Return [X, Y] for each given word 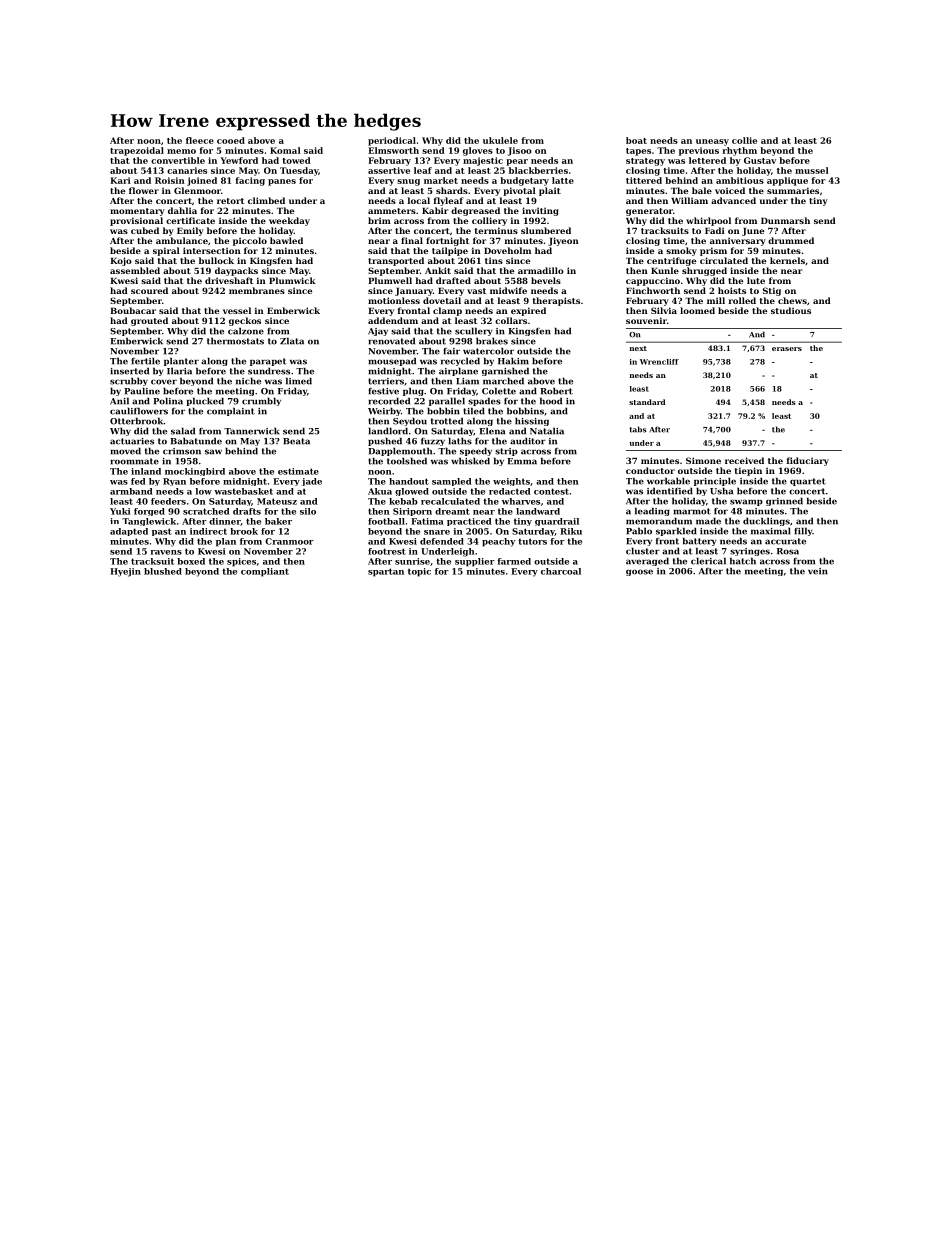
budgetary [524, 181]
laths [460, 441]
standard [647, 402]
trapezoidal [137, 151]
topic [419, 572]
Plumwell [390, 280]
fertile [145, 361]
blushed [163, 571]
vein [818, 571]
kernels [787, 260]
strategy [645, 162]
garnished [505, 371]
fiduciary [808, 461]
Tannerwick [252, 431]
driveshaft [229, 280]
